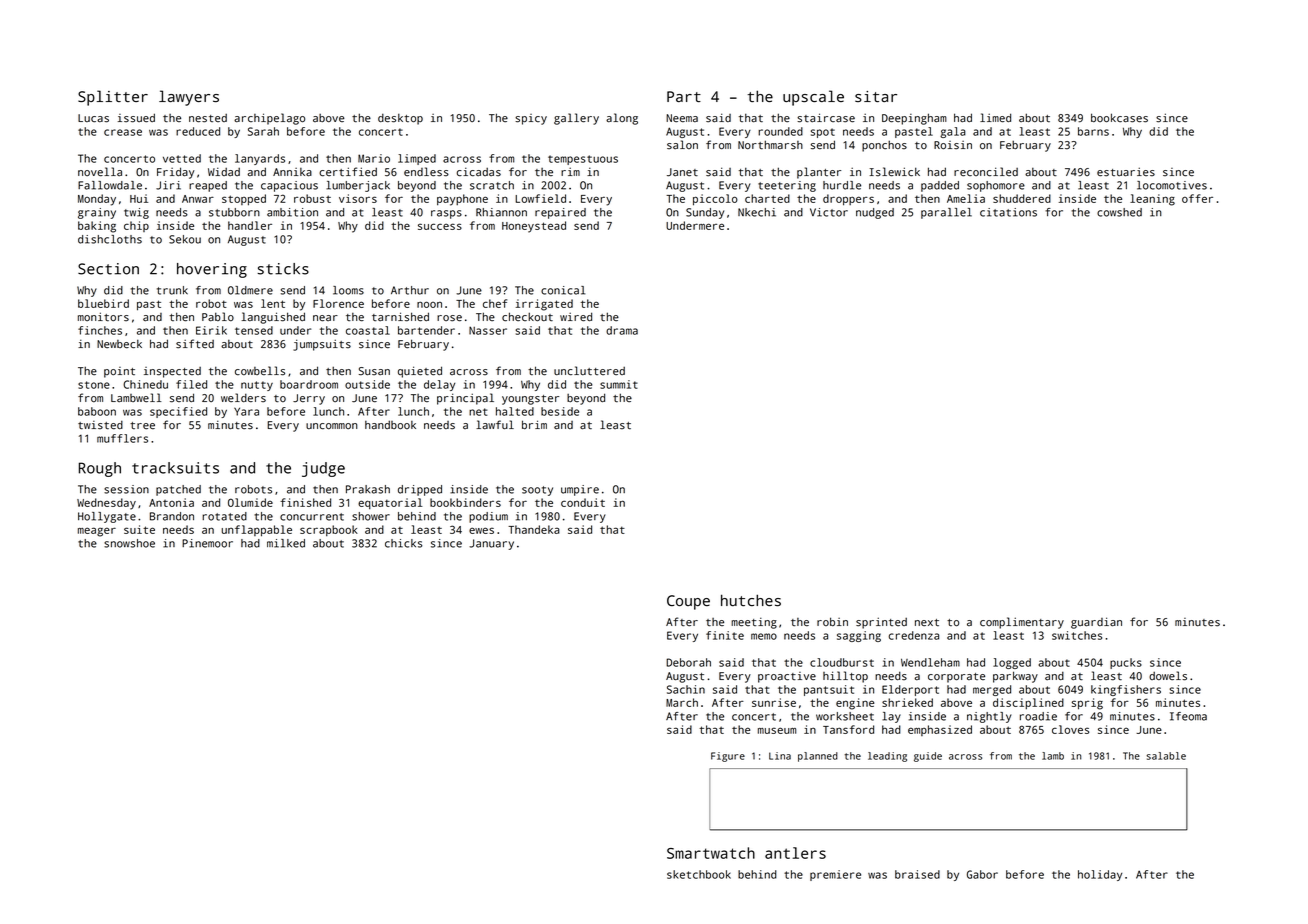  What do you see at coordinates (1172, 185) in the screenshot?
I see `locomotives` at bounding box center [1172, 185].
